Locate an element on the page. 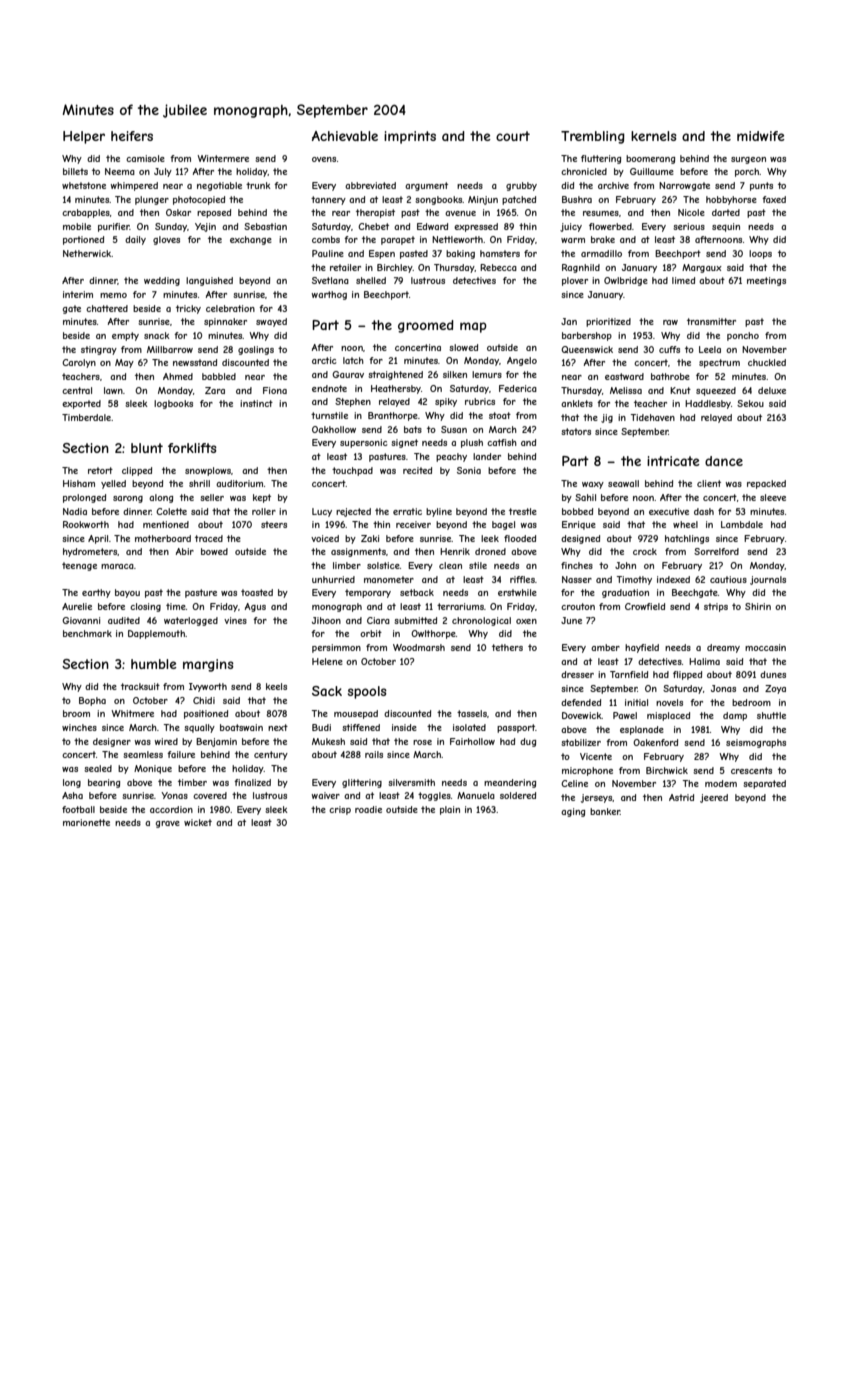  billets is located at coordinates (75, 171).
